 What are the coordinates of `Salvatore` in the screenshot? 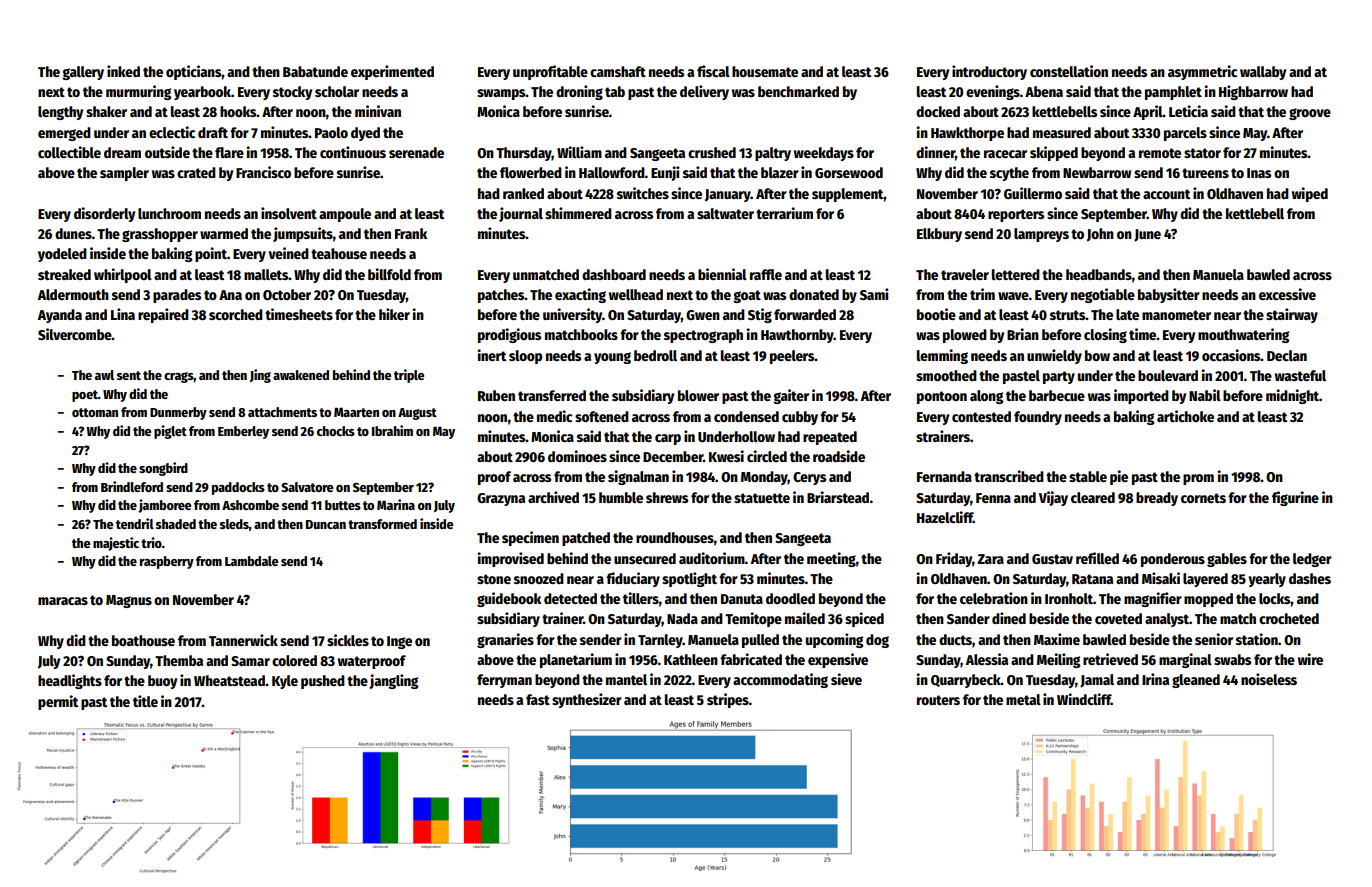 It's located at (307, 487).
